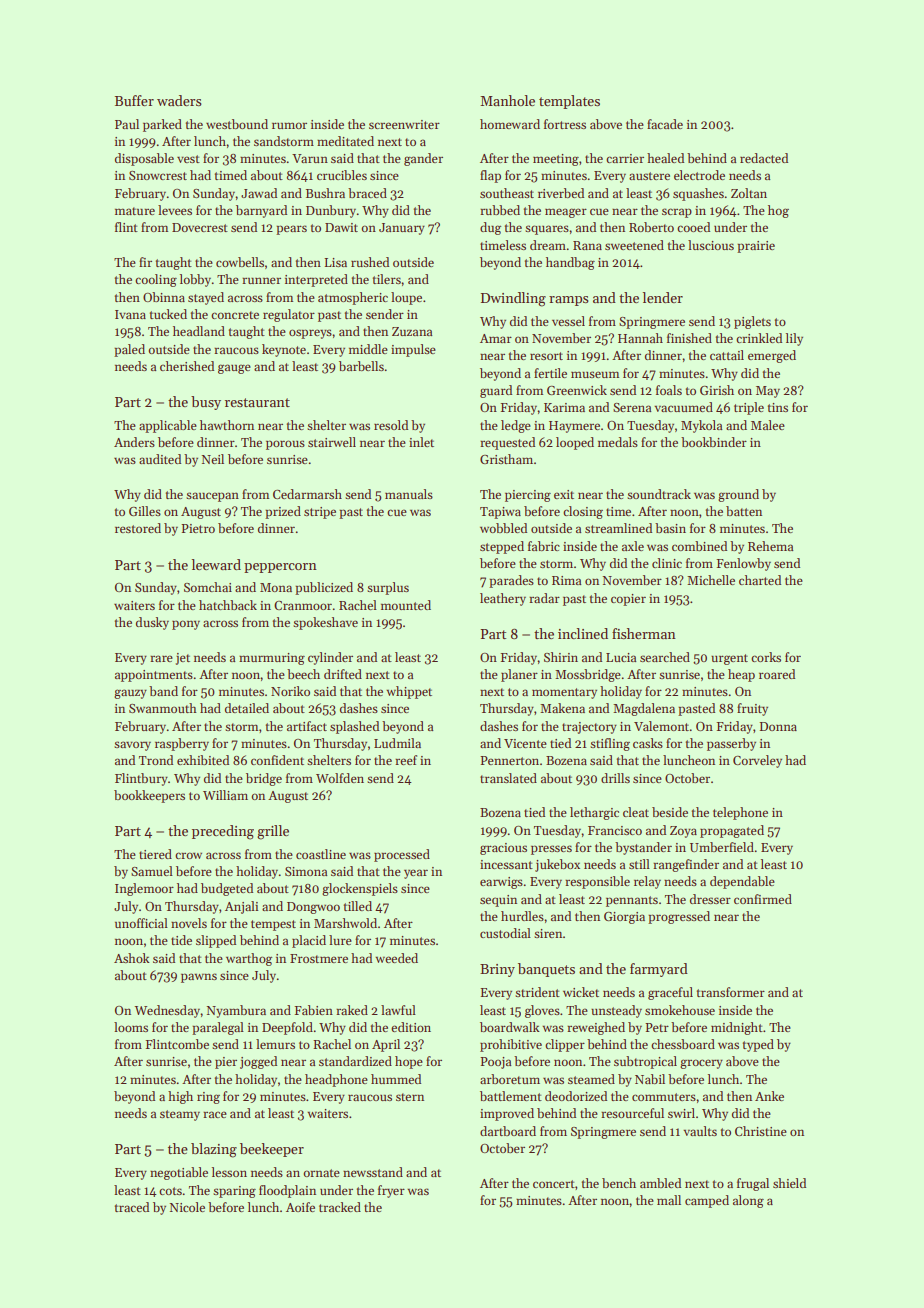  Describe the element at coordinates (216, 564) in the image. I see `leeward` at that location.
